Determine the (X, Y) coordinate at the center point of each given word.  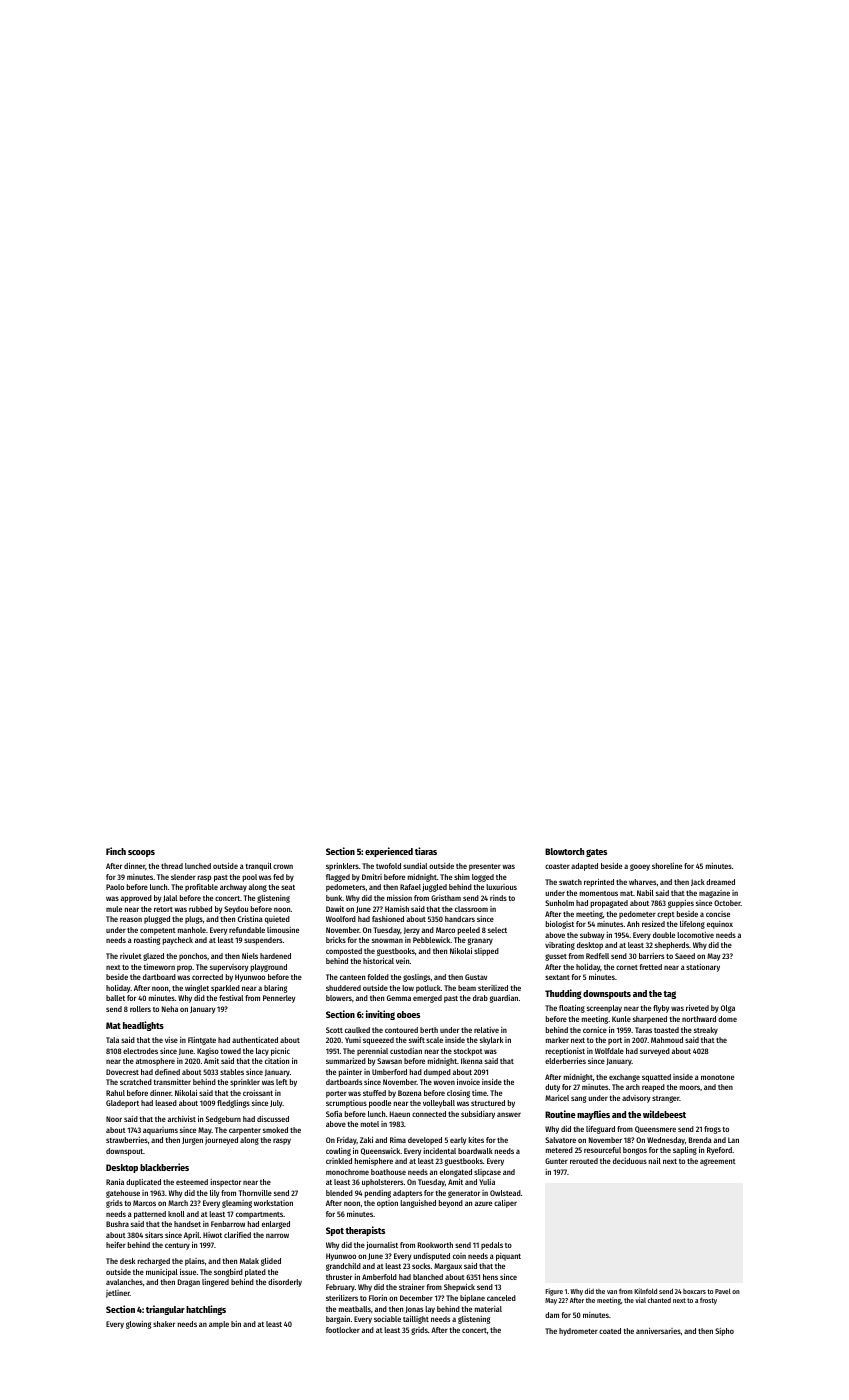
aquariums (160, 1131)
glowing (138, 1325)
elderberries (565, 1061)
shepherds (672, 946)
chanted (659, 1300)
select (497, 930)
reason (131, 919)
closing (458, 1094)
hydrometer (578, 1332)
